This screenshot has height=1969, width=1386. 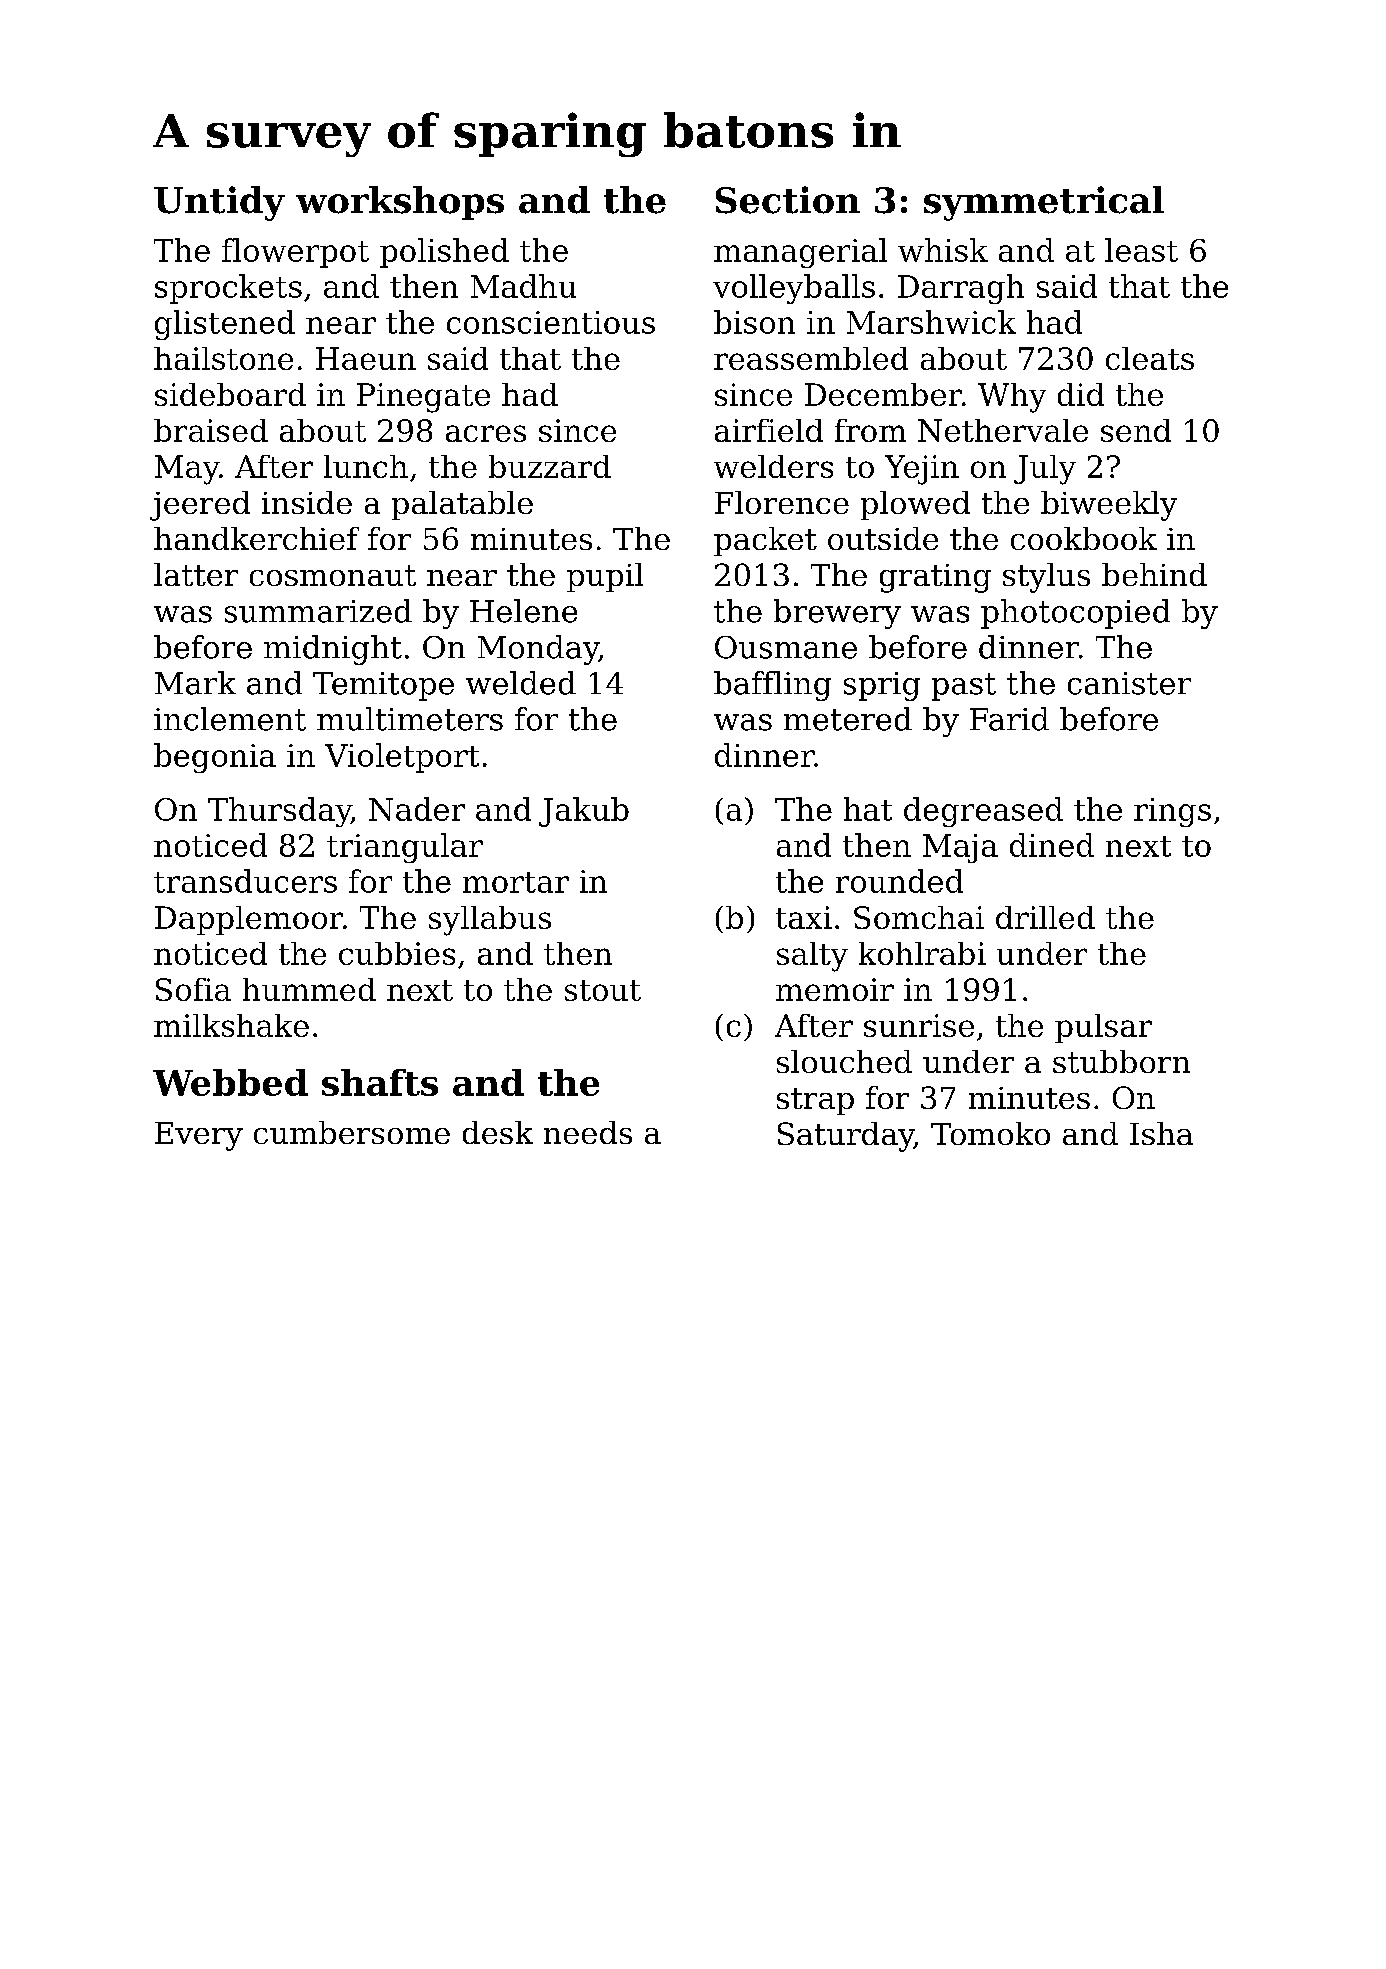 What do you see at coordinates (1084, 538) in the screenshot?
I see `cookbook` at bounding box center [1084, 538].
